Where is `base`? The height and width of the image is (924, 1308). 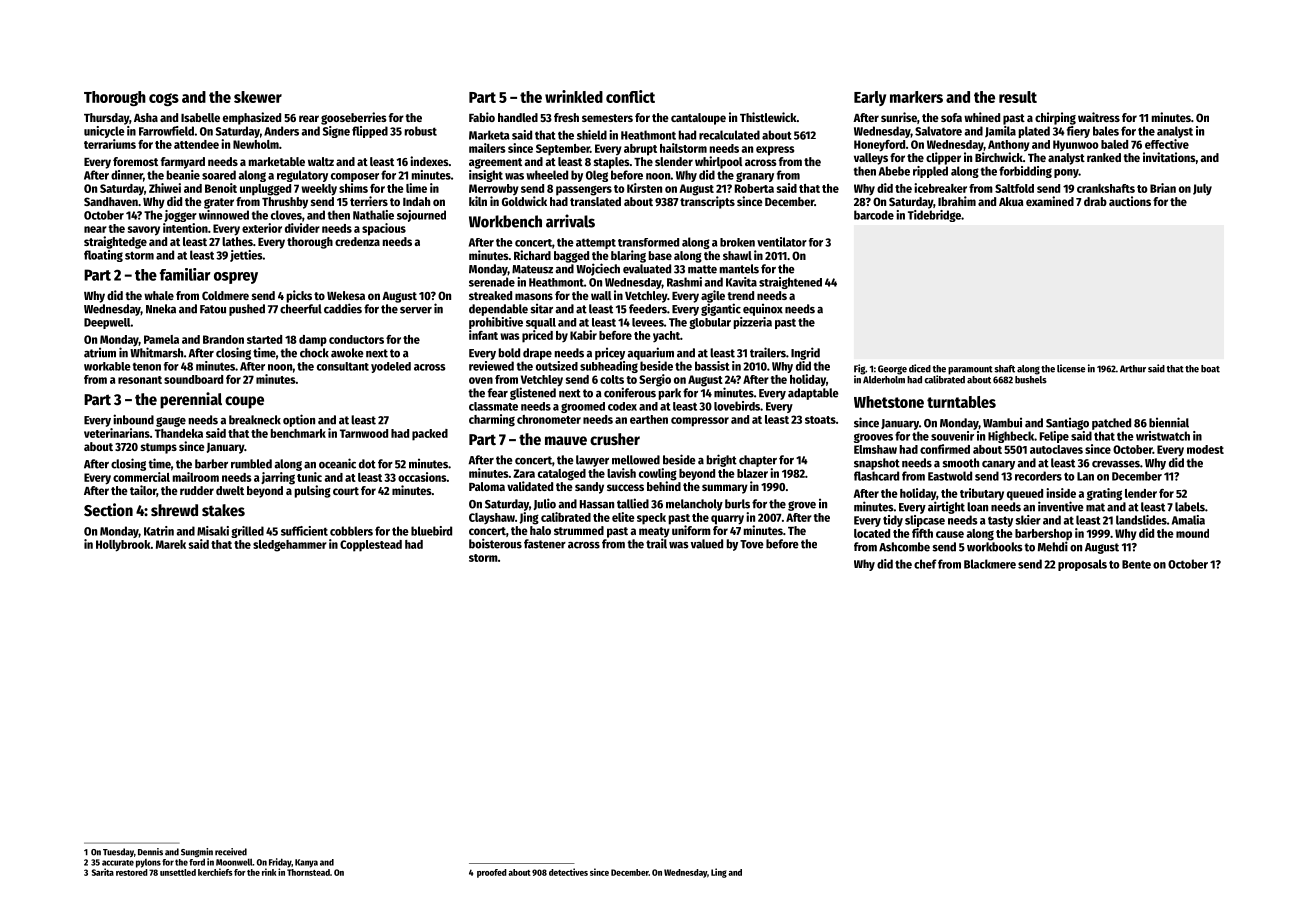 base is located at coordinates (660, 255).
